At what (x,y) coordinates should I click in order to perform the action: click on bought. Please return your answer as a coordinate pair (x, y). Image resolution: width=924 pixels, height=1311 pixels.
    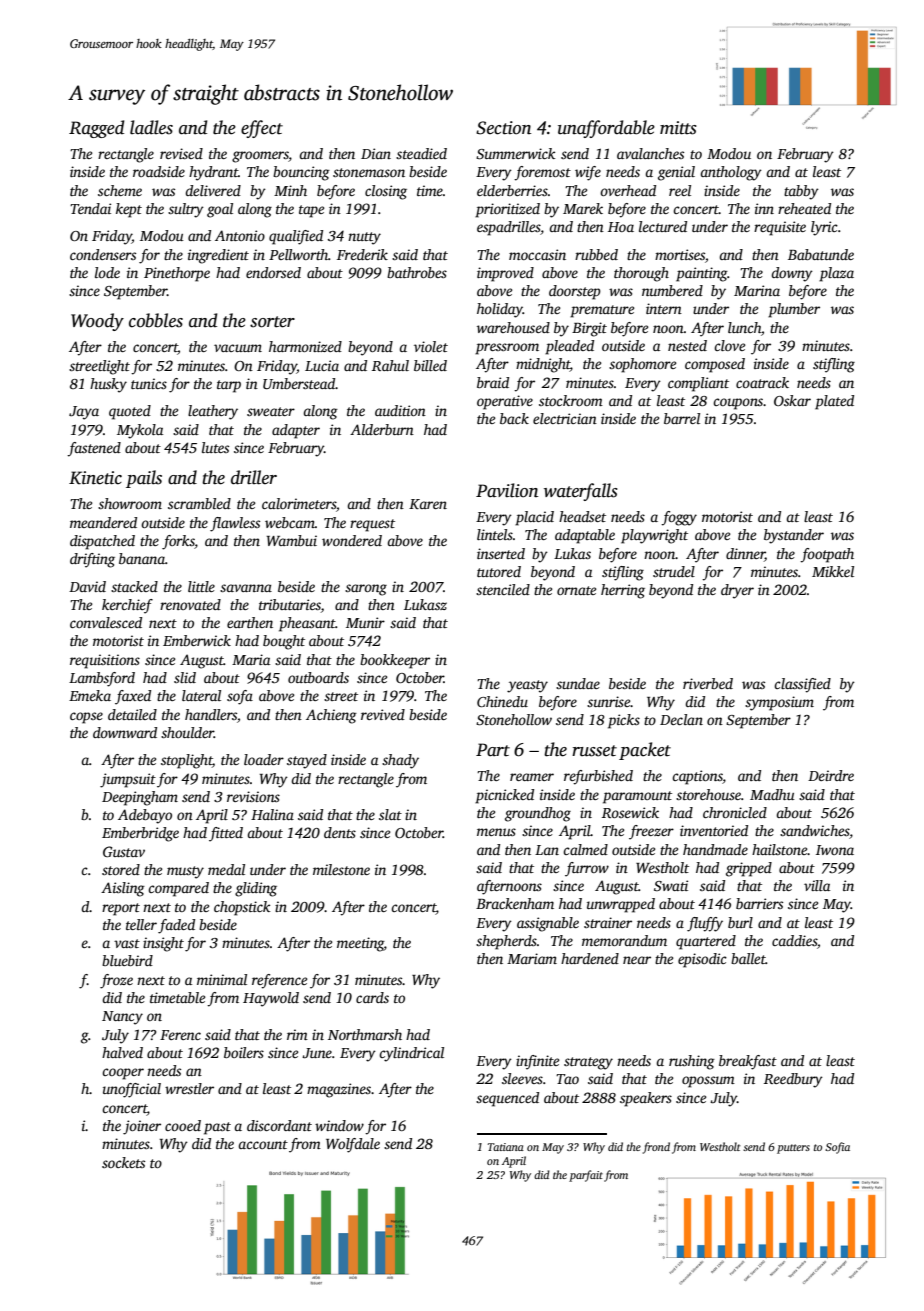
    Looking at the image, I should click on (284, 642).
